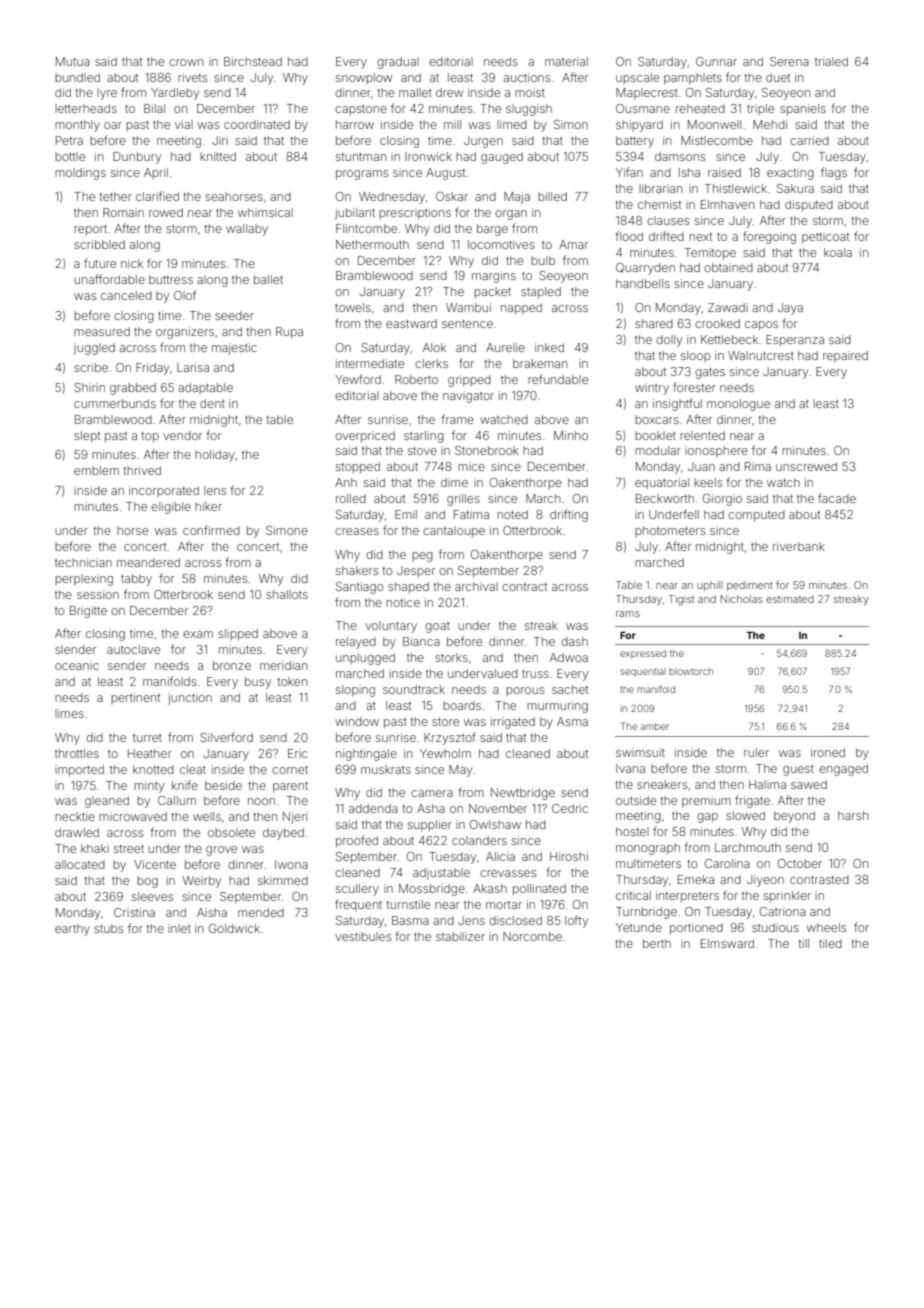 The image size is (924, 1308). I want to click on berth, so click(657, 943).
